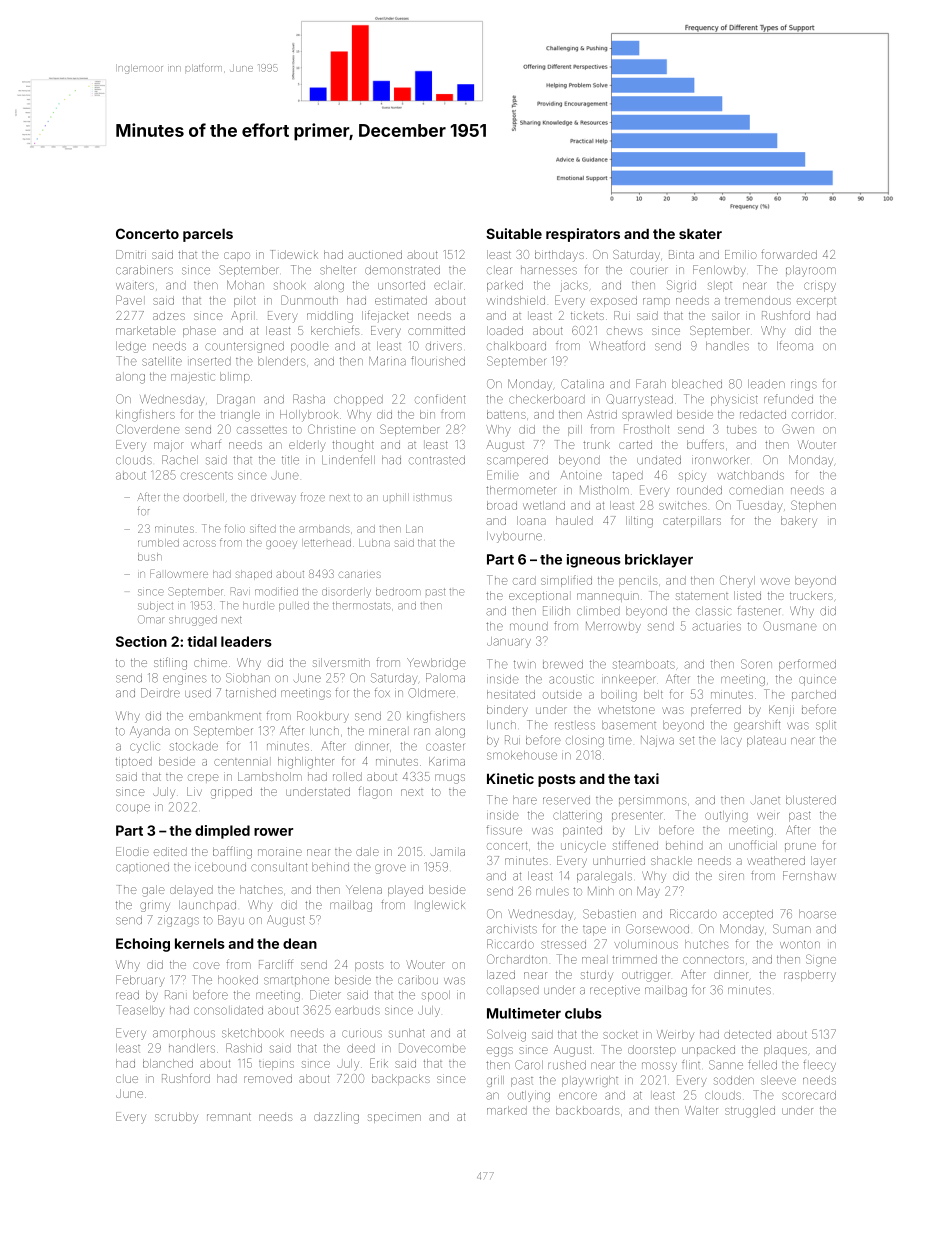  I want to click on wonton, so click(800, 944).
